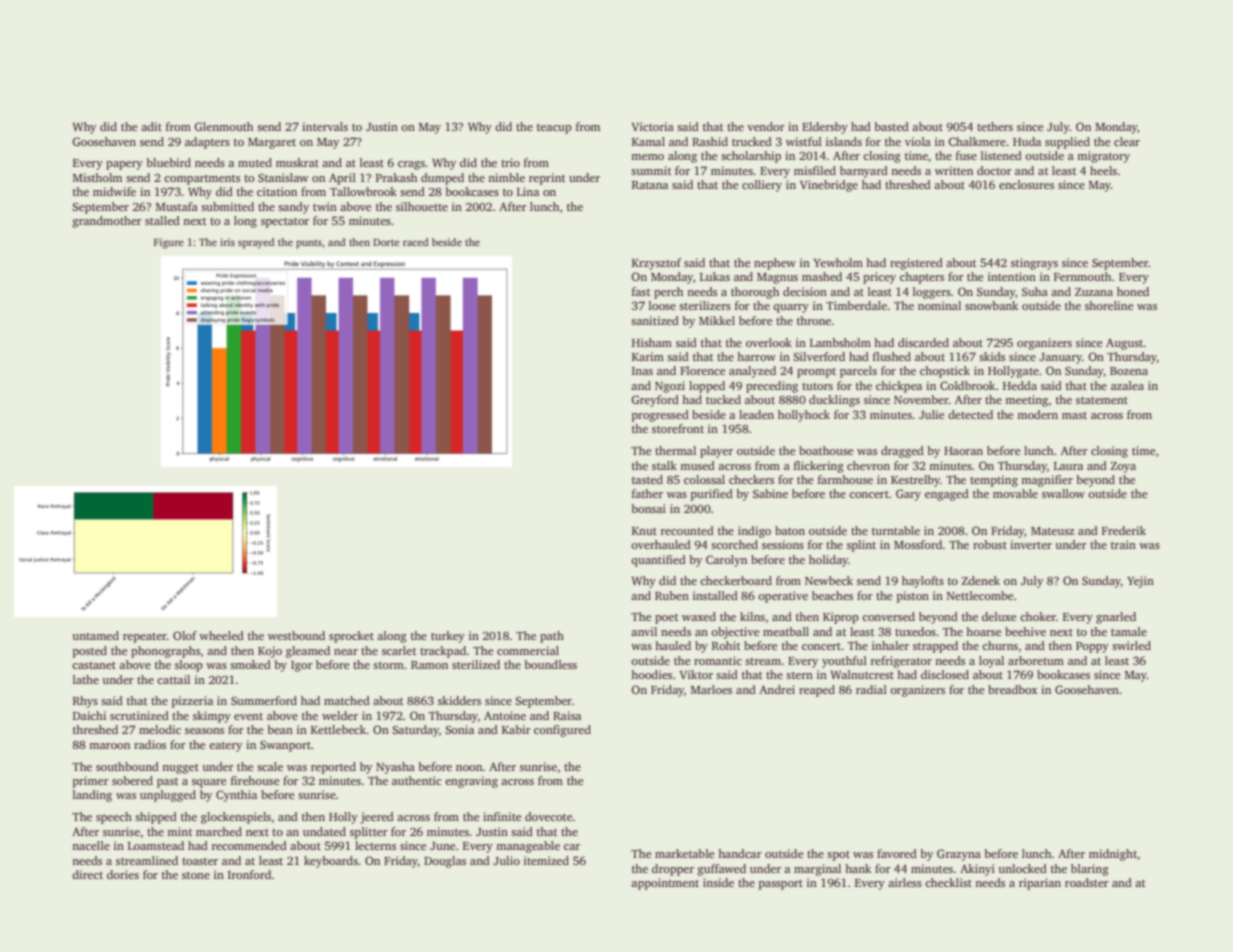 This screenshot has width=1233, height=952. What do you see at coordinates (236, 818) in the screenshot?
I see `glockenspiels` at bounding box center [236, 818].
